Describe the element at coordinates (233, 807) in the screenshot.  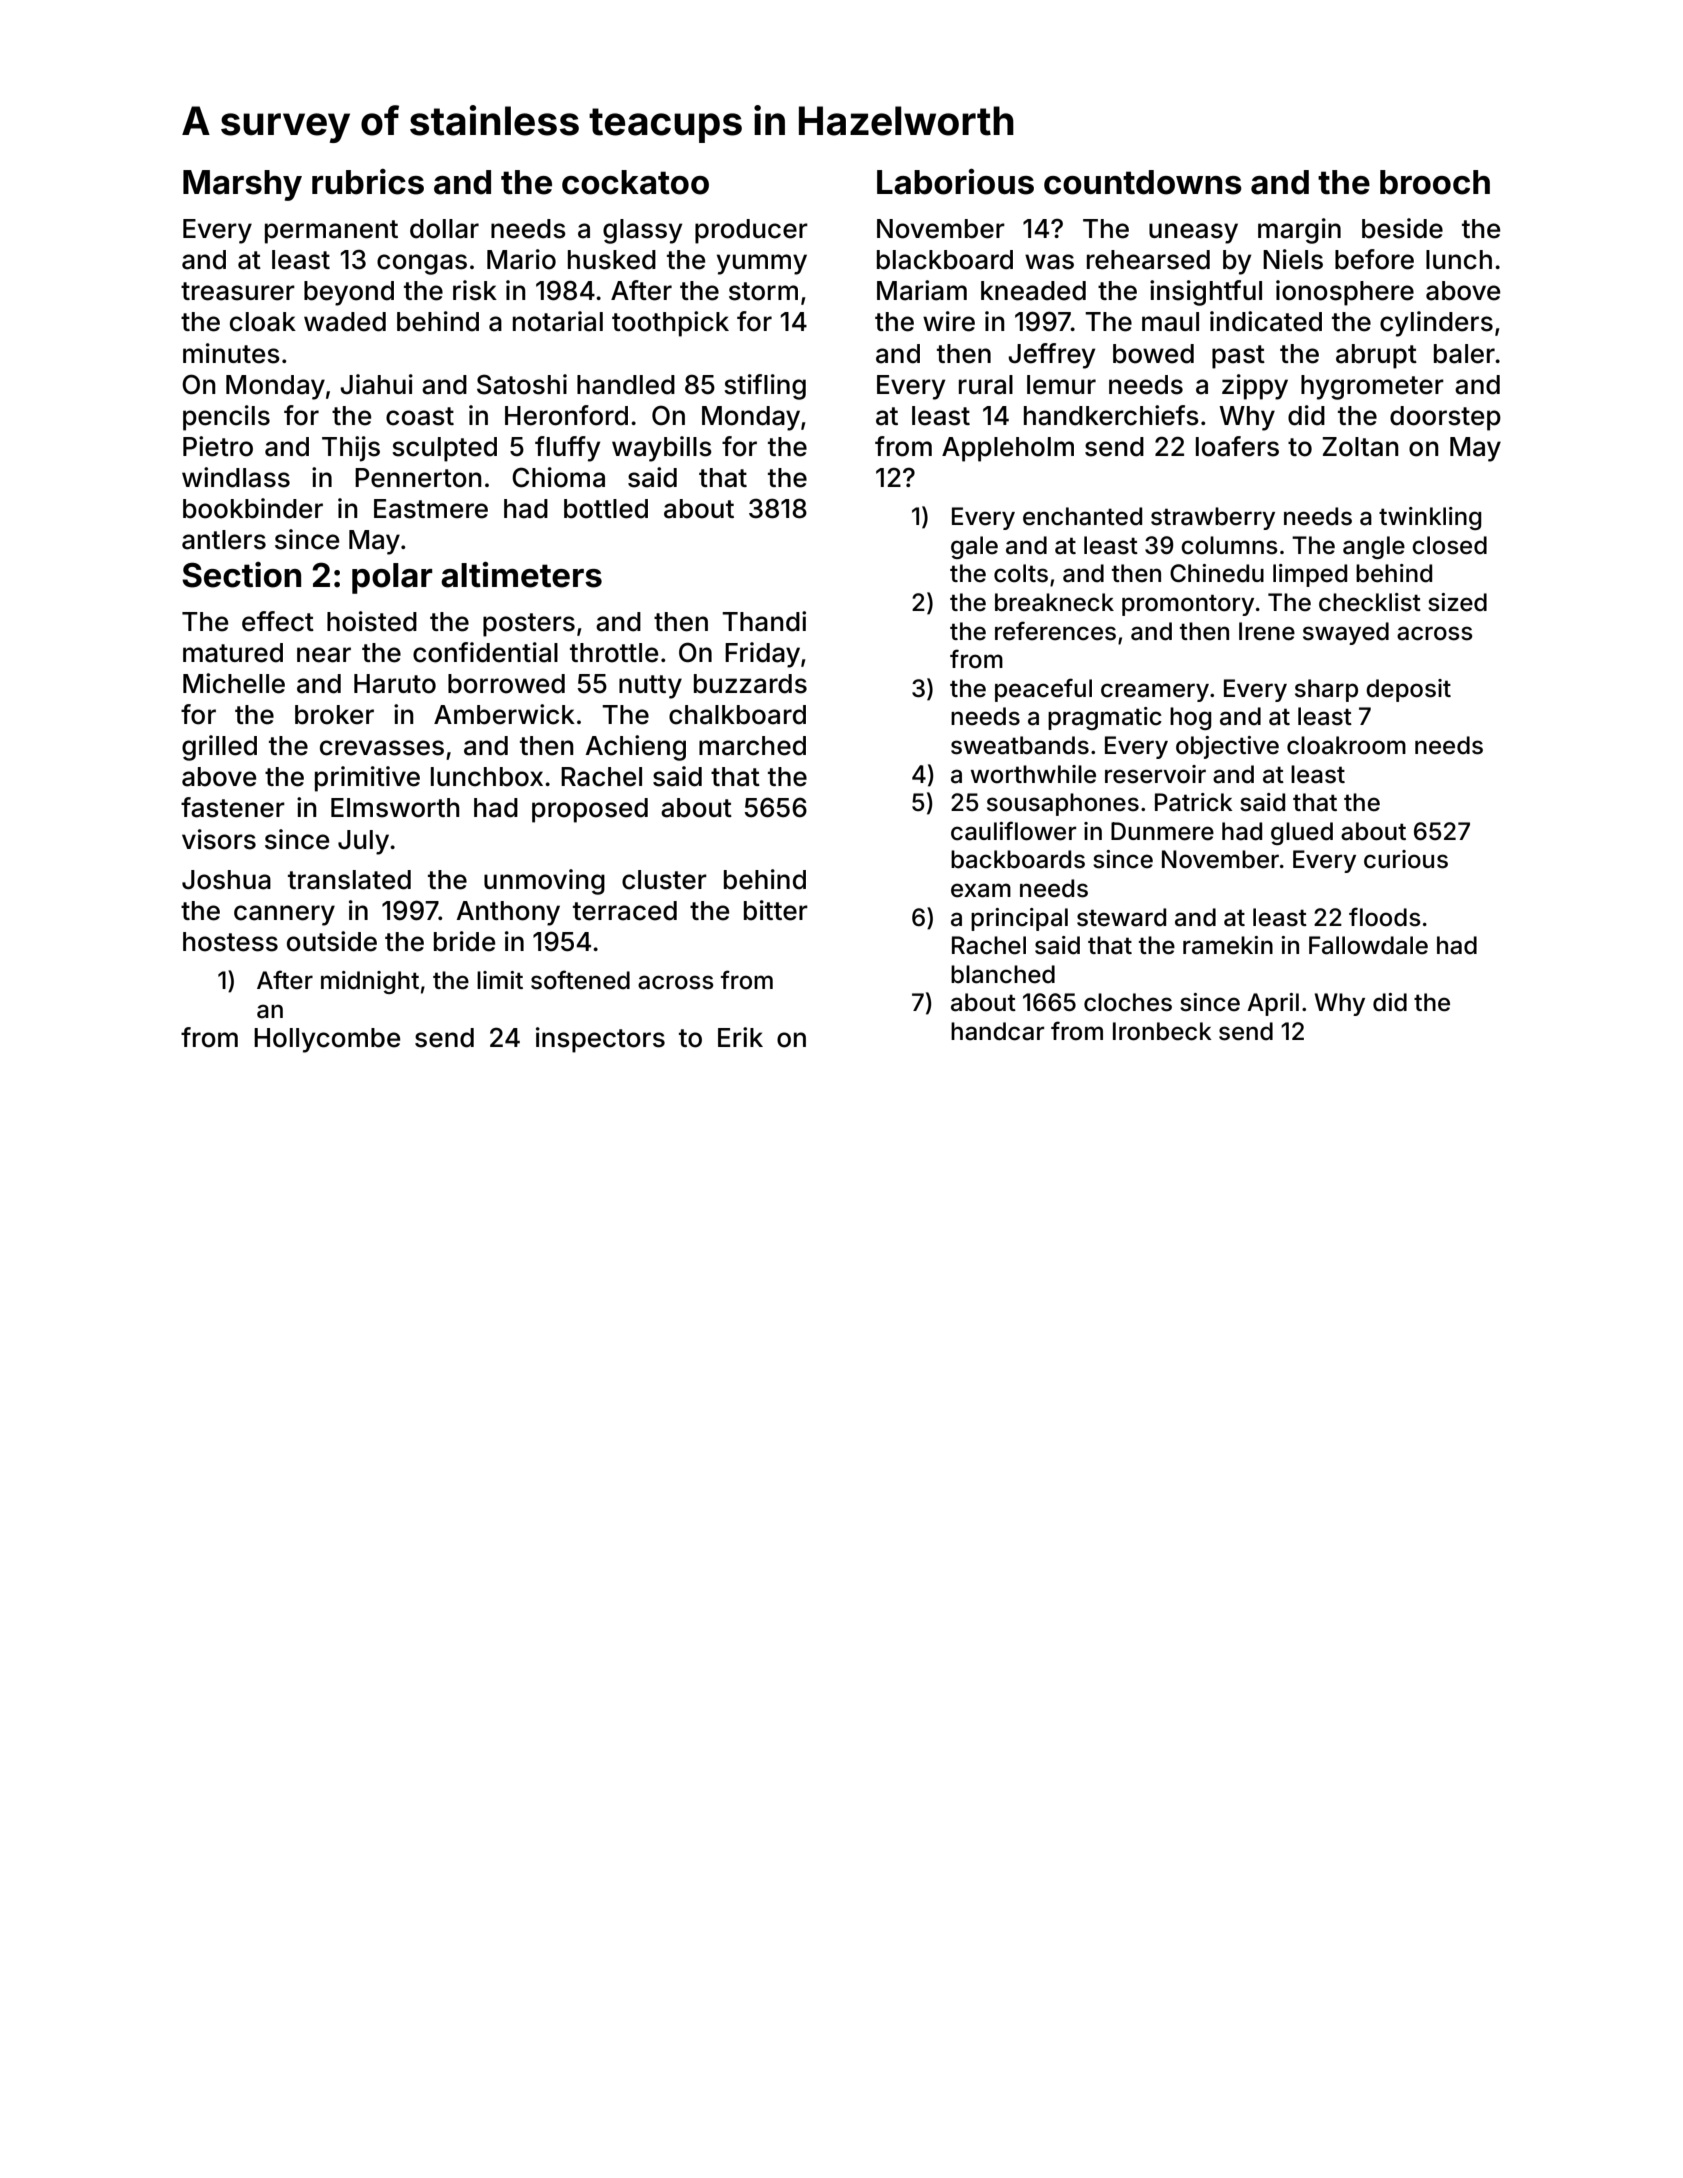
I see `fastener` at that location.
